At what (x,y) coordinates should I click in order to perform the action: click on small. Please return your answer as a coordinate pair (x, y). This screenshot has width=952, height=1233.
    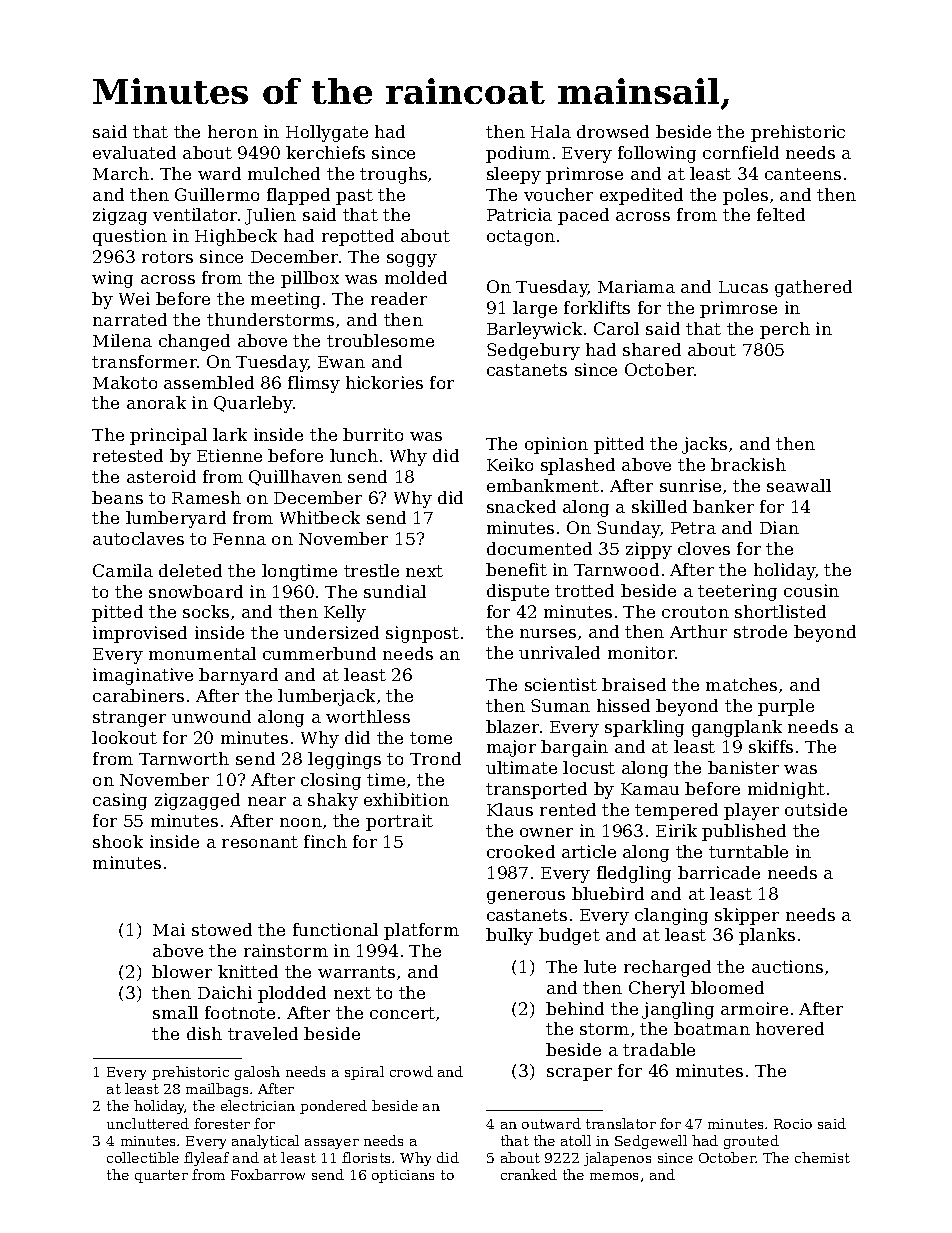
    Looking at the image, I should click on (175, 1012).
